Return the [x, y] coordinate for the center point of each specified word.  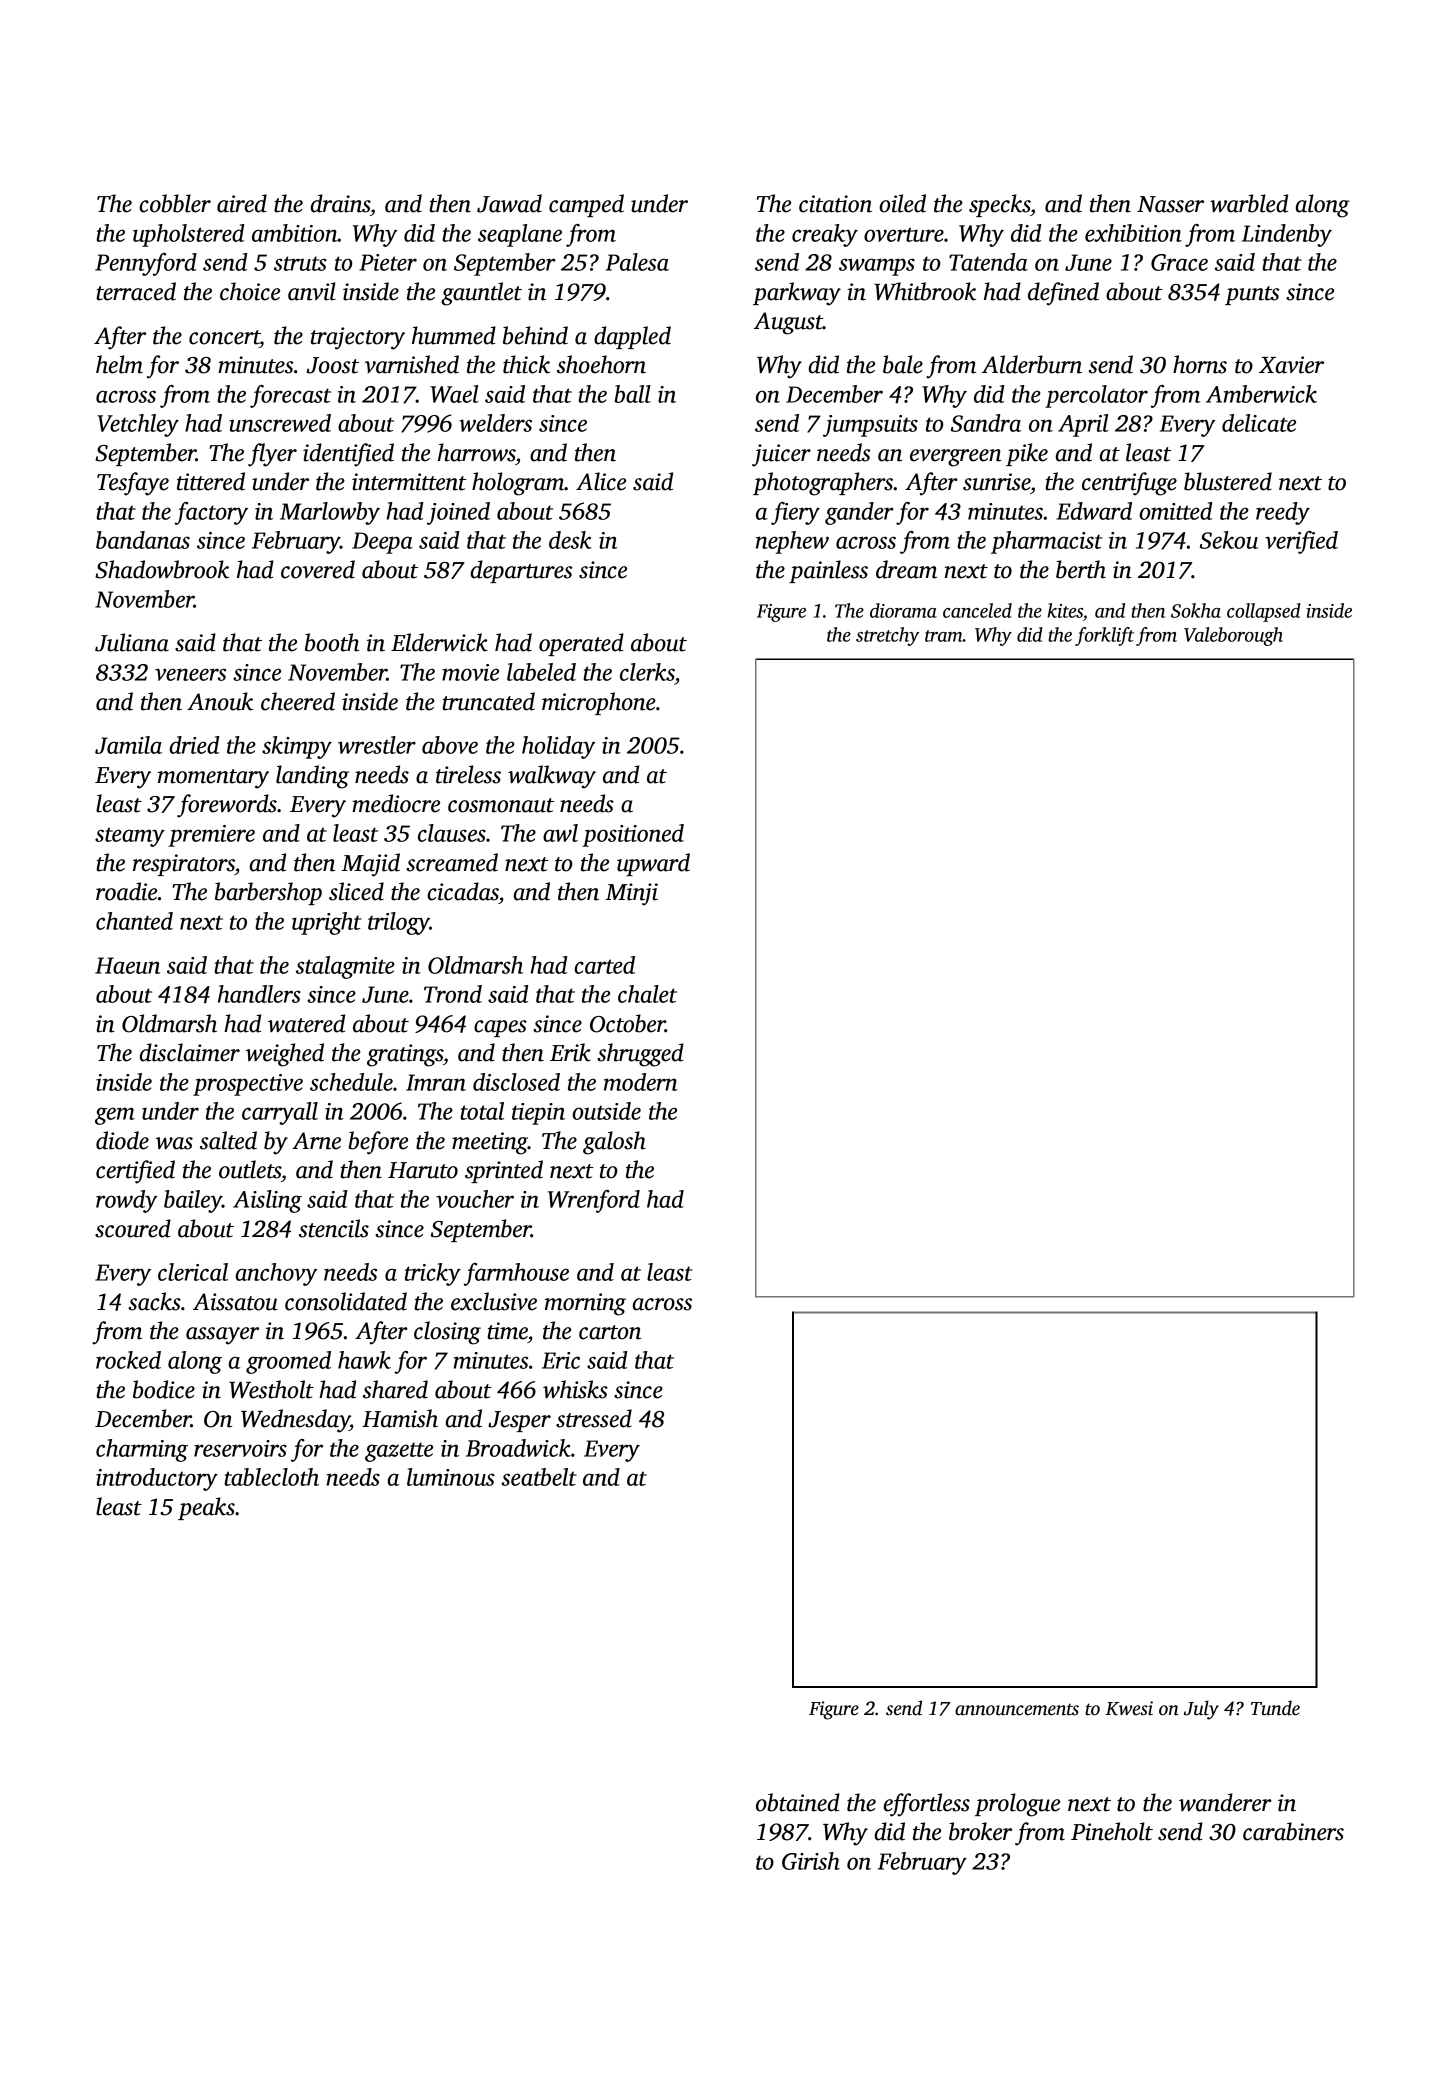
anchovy [276, 1274]
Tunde [1275, 1708]
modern [641, 1082]
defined [1063, 294]
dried [194, 745]
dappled [632, 337]
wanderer [1225, 1802]
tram [944, 636]
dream [906, 569]
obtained [798, 1802]
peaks [206, 1508]
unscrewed [280, 423]
